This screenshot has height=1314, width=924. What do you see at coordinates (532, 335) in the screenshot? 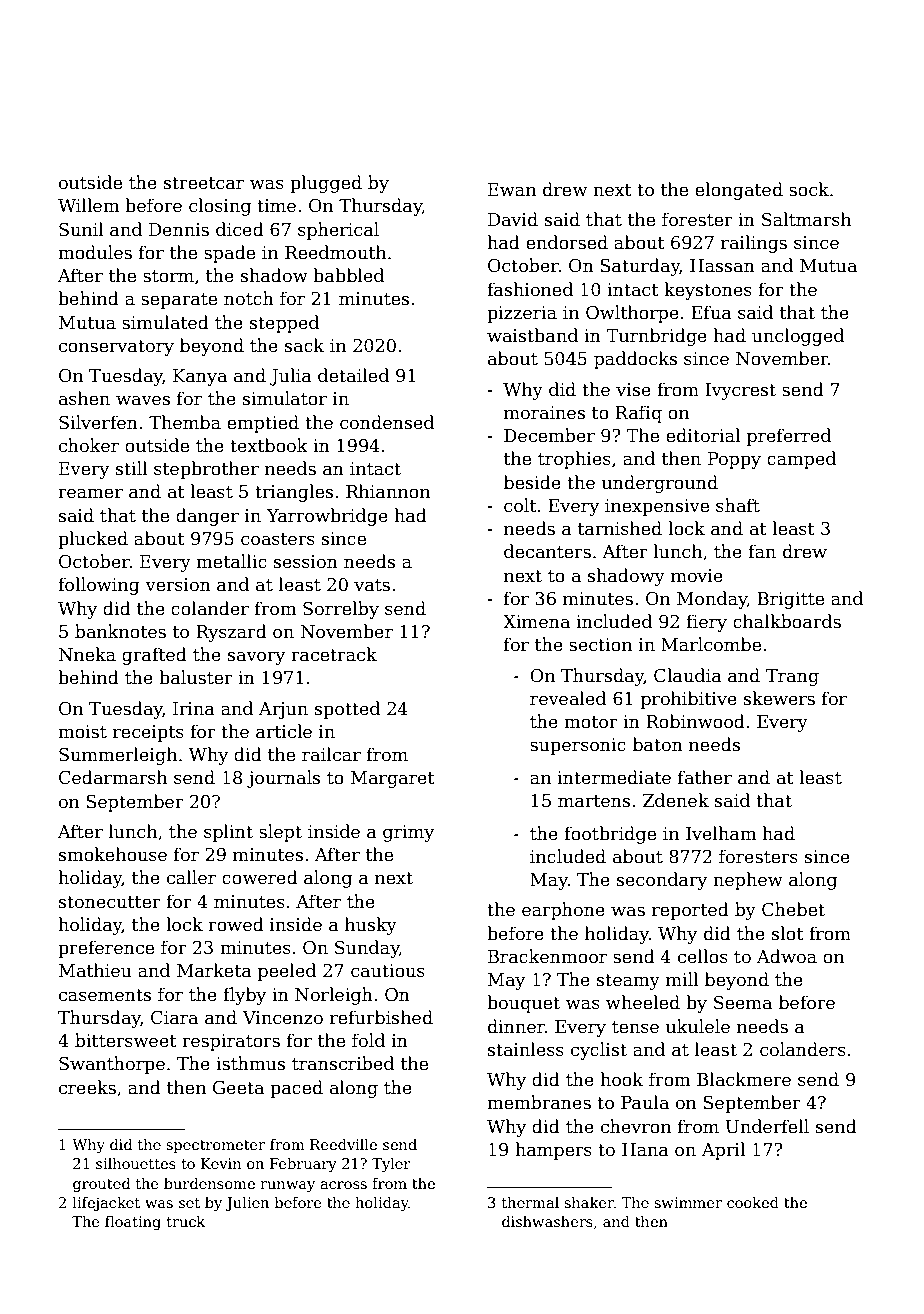
I see `waistband` at bounding box center [532, 335].
